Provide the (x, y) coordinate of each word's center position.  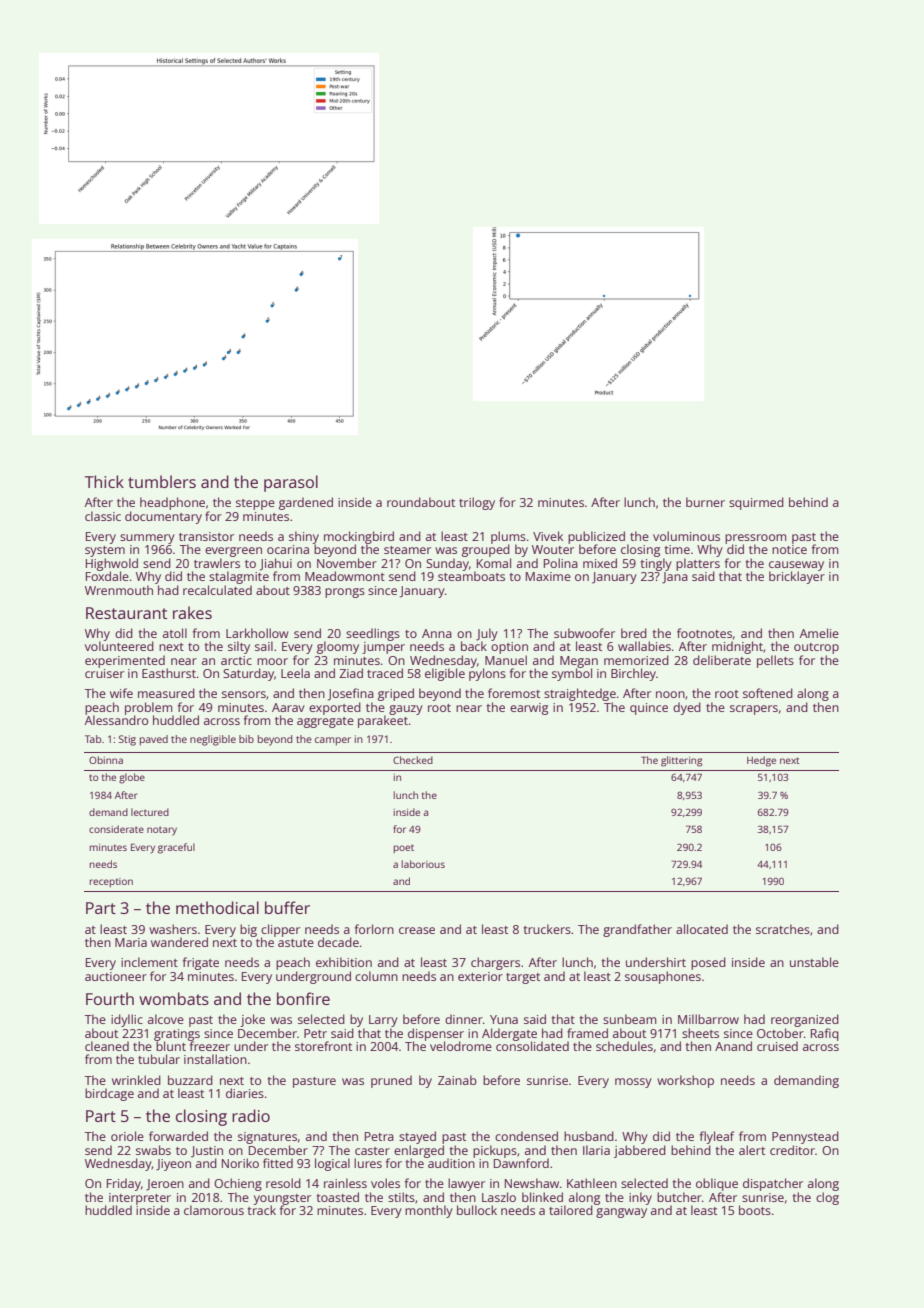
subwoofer (584, 633)
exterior (480, 976)
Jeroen (165, 1185)
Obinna (106, 760)
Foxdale (107, 576)
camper (333, 741)
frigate (201, 963)
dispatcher (773, 1184)
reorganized (805, 1020)
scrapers (754, 710)
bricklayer (797, 577)
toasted (338, 1197)
